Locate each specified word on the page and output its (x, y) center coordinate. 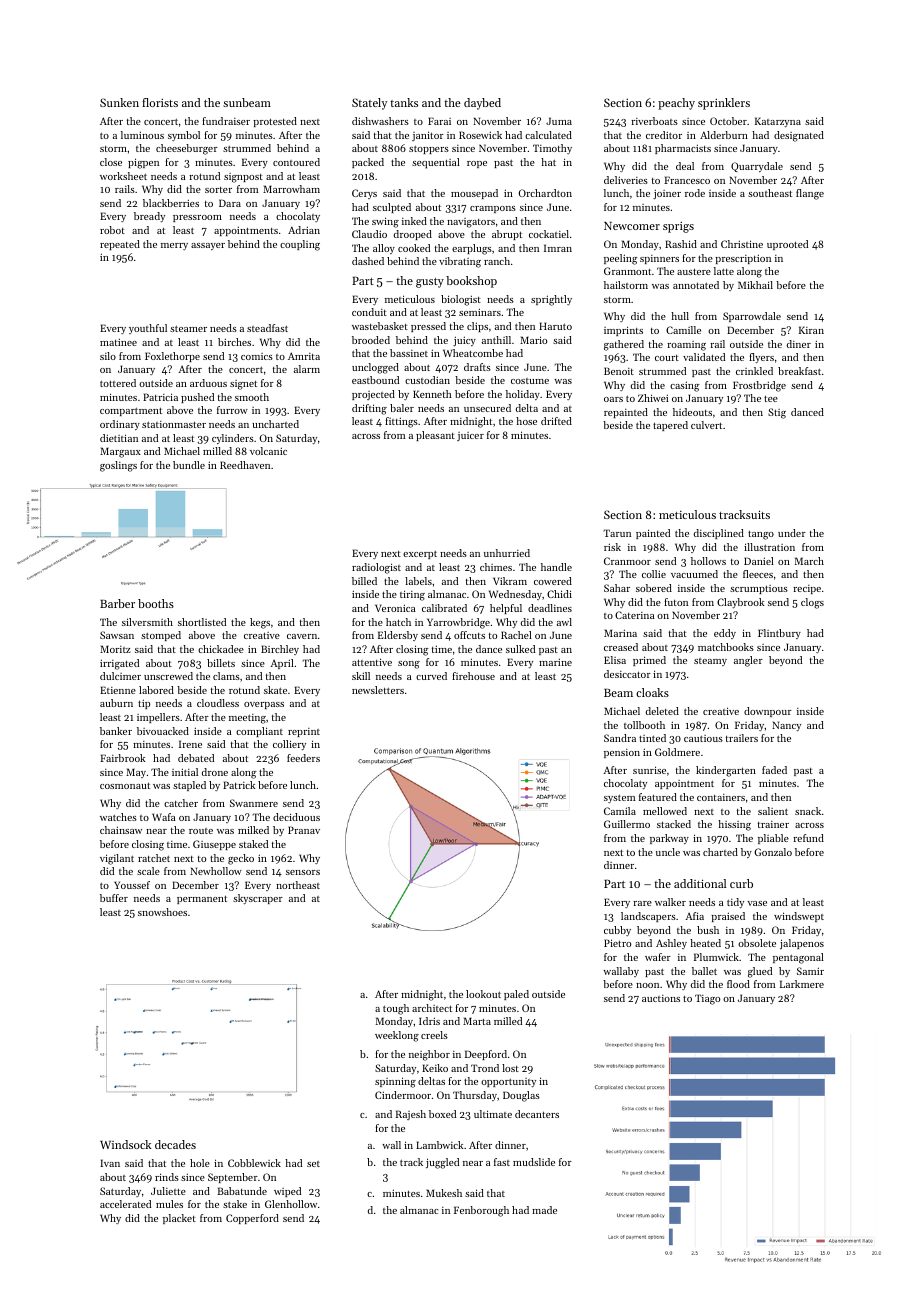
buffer (114, 898)
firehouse (473, 676)
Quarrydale (757, 167)
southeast (770, 193)
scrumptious (759, 589)
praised (728, 917)
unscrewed (168, 676)
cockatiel (549, 234)
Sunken (119, 102)
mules (169, 1204)
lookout (483, 994)
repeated (120, 245)
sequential (436, 163)
